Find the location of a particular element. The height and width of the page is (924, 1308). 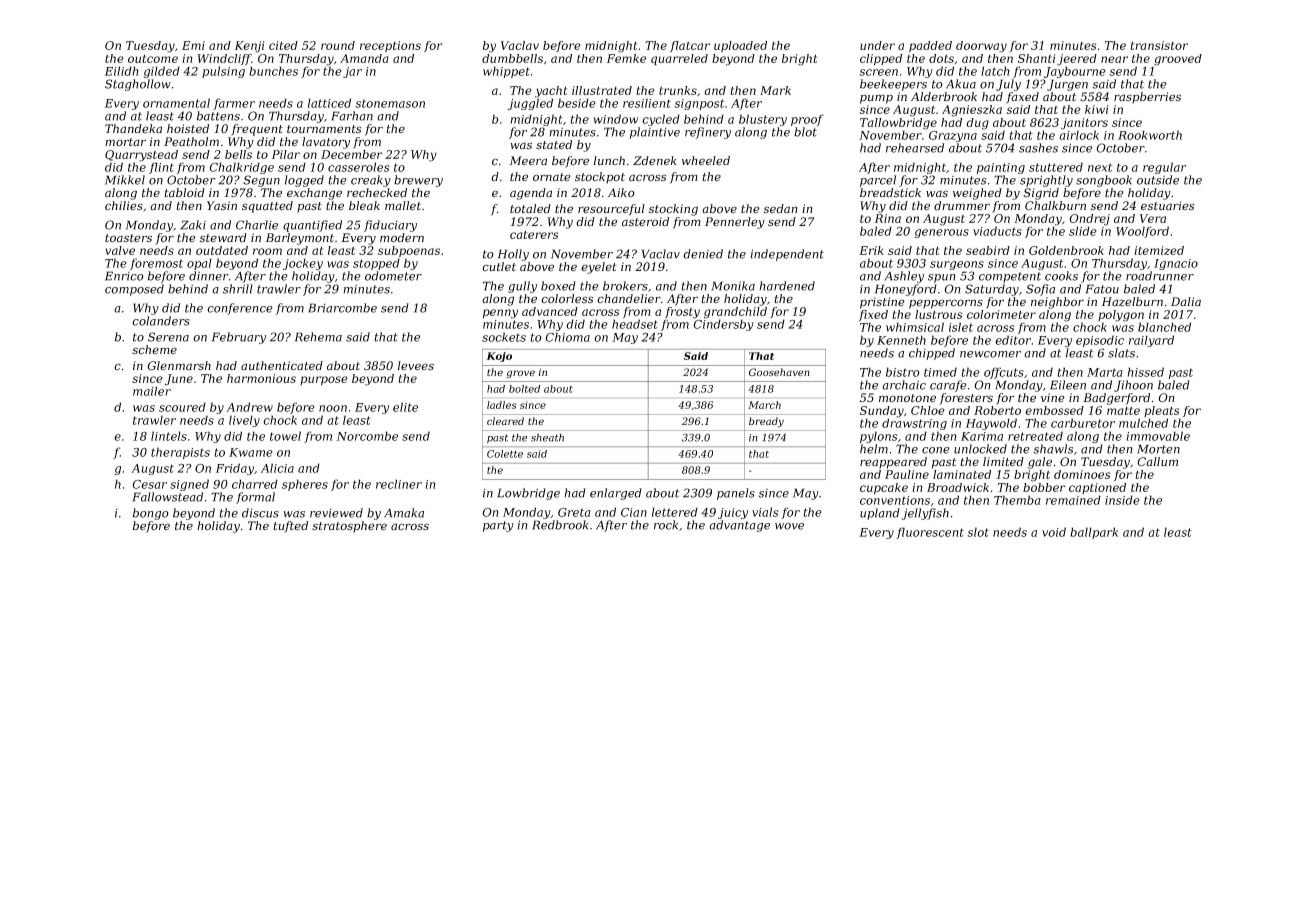

receptions is located at coordinates (390, 46).
